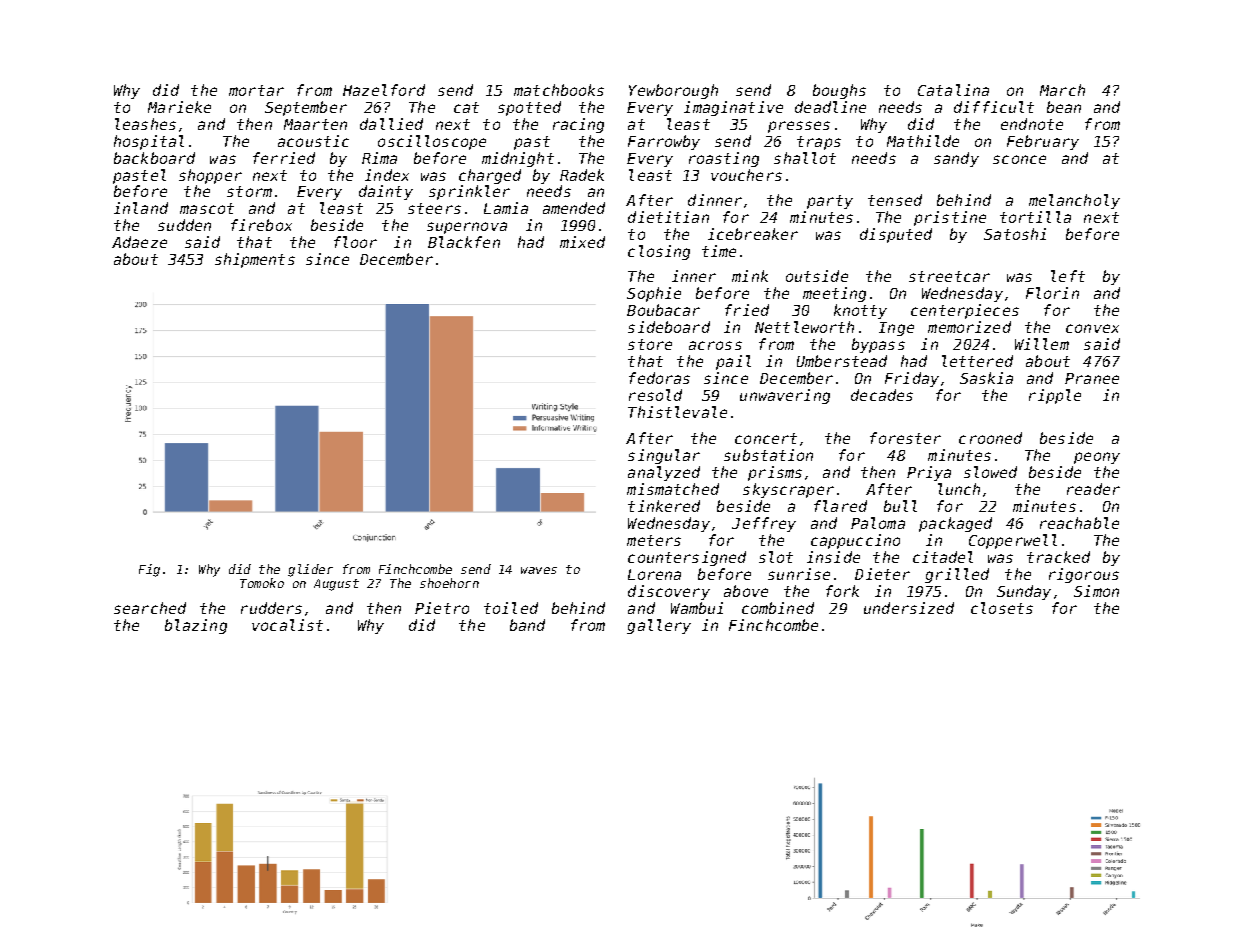 The image size is (1233, 952). I want to click on shipments, so click(255, 260).
